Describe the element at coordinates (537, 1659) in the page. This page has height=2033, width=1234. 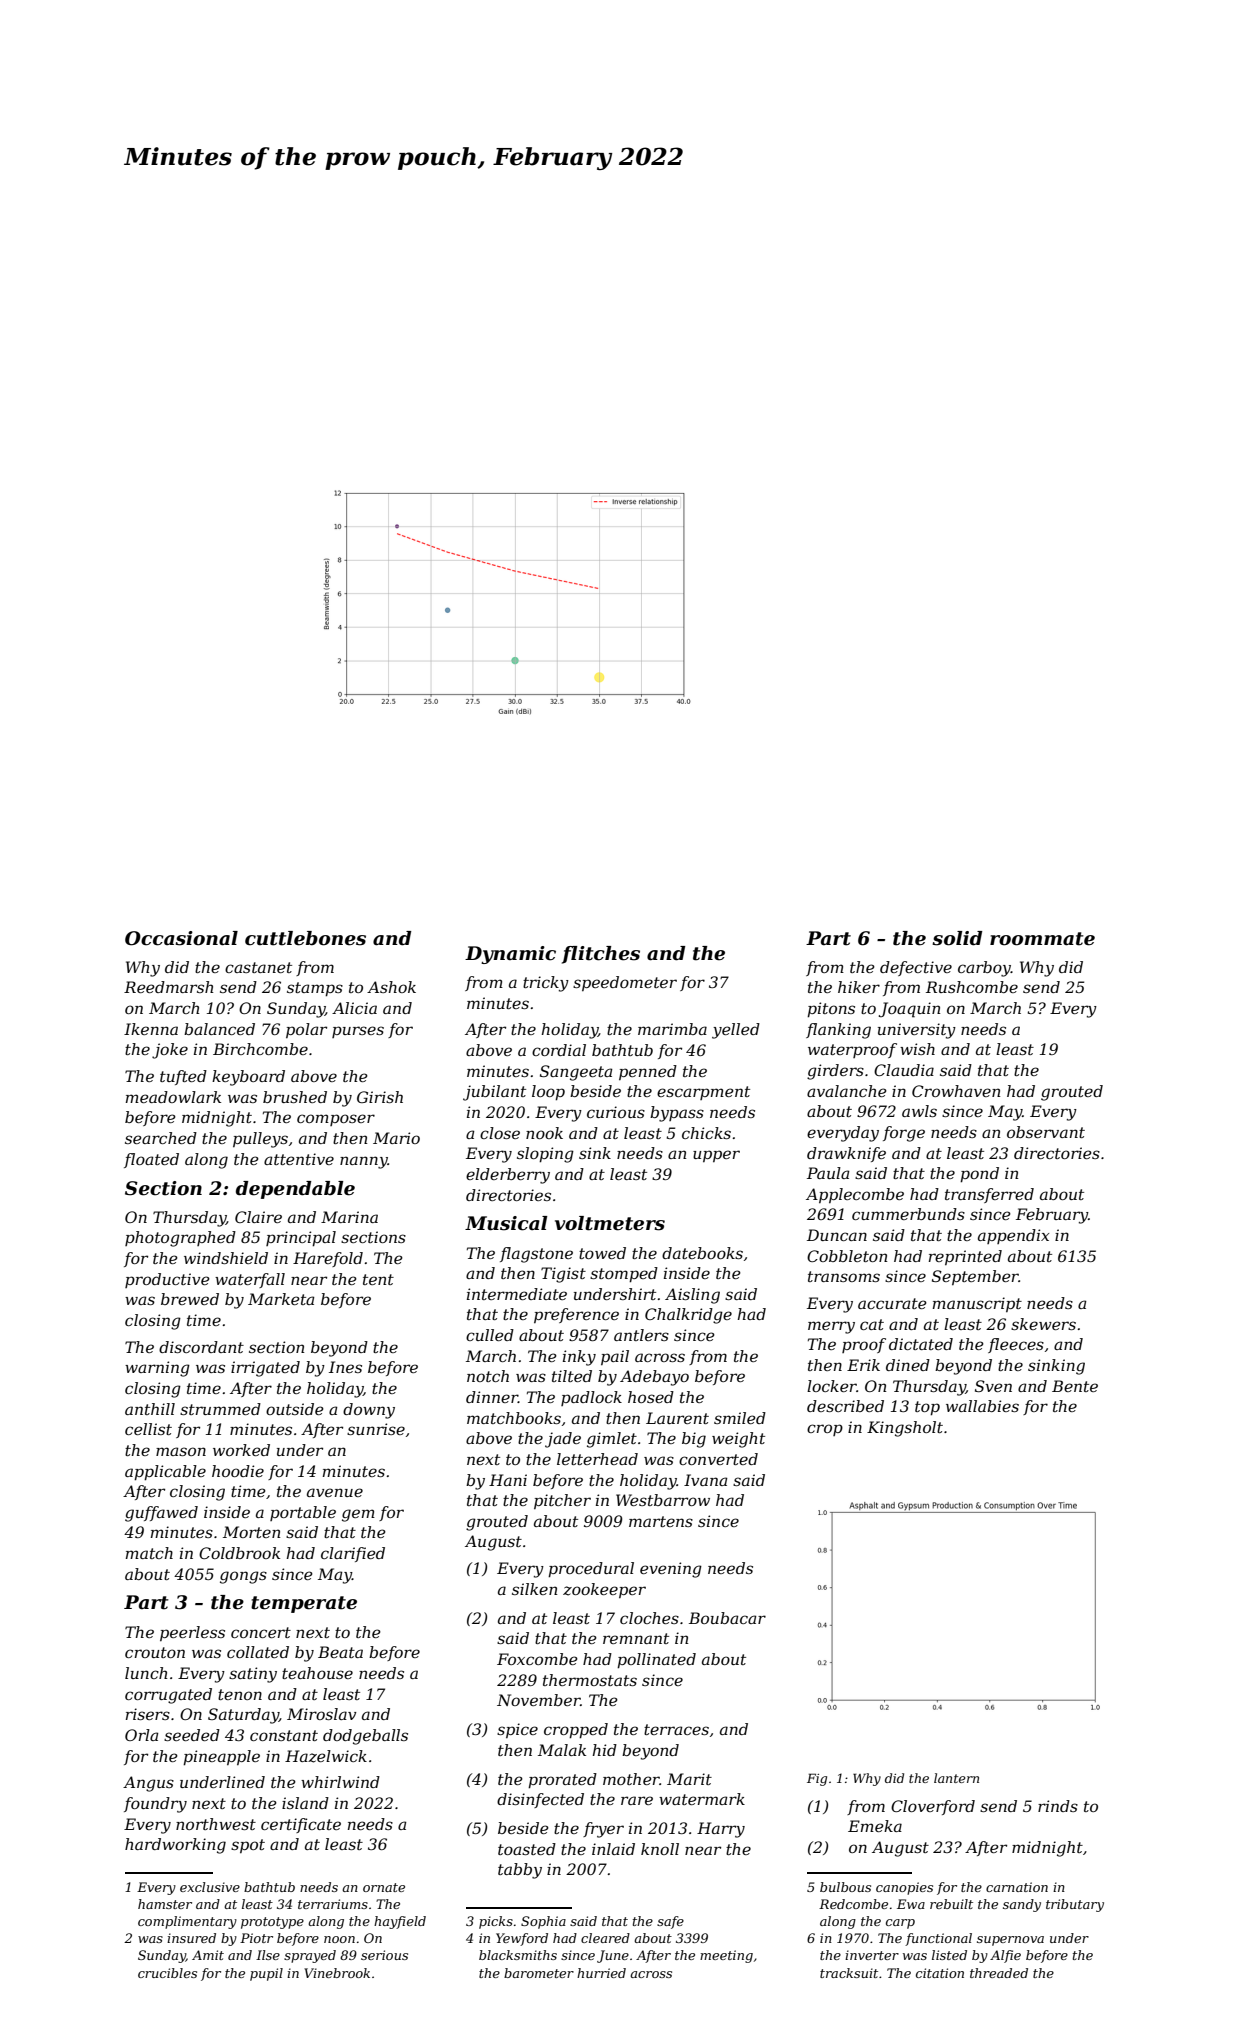
I see `Foxcombe` at that location.
